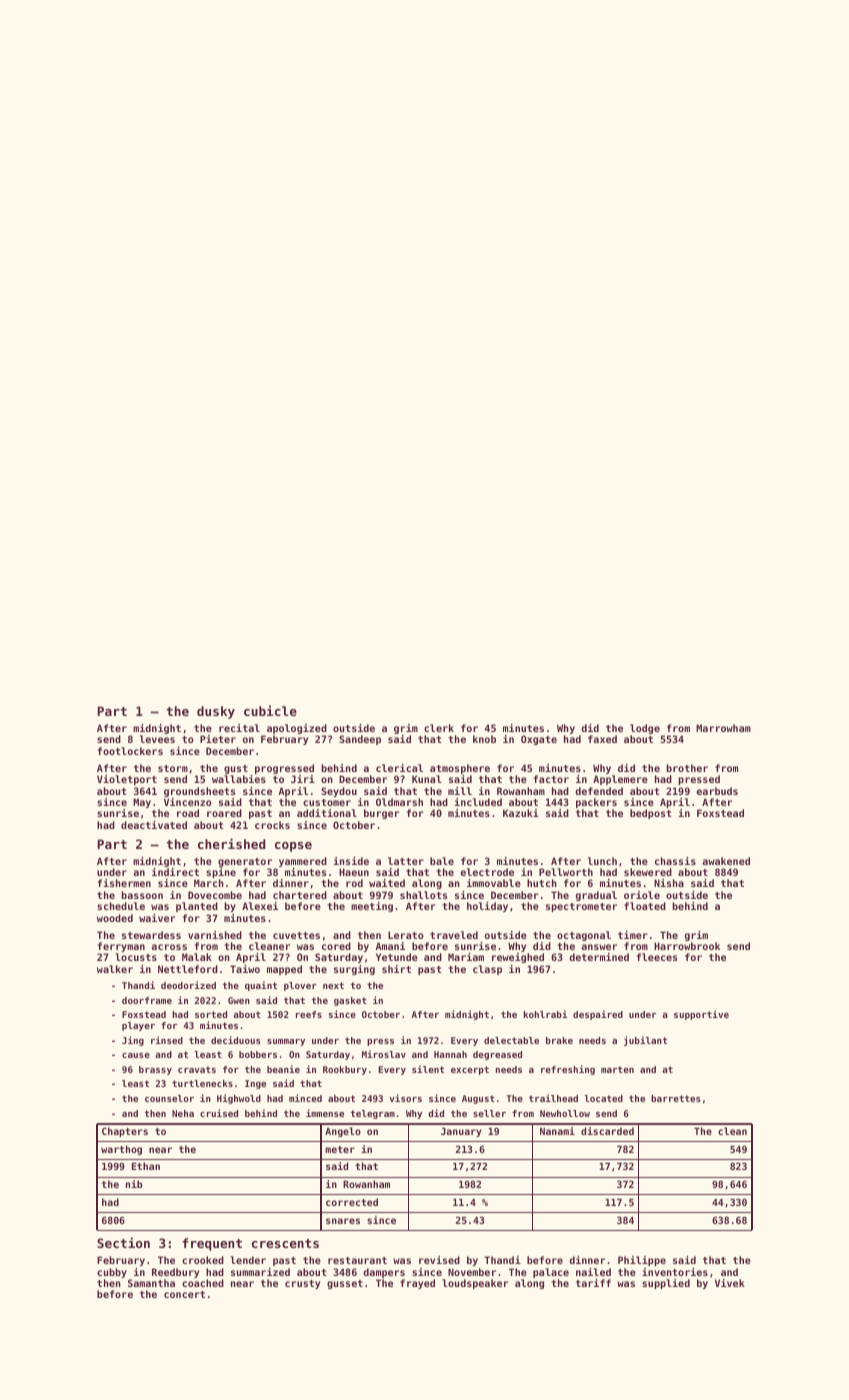 Image resolution: width=849 pixels, height=1400 pixels. I want to click on crusty, so click(302, 1284).
